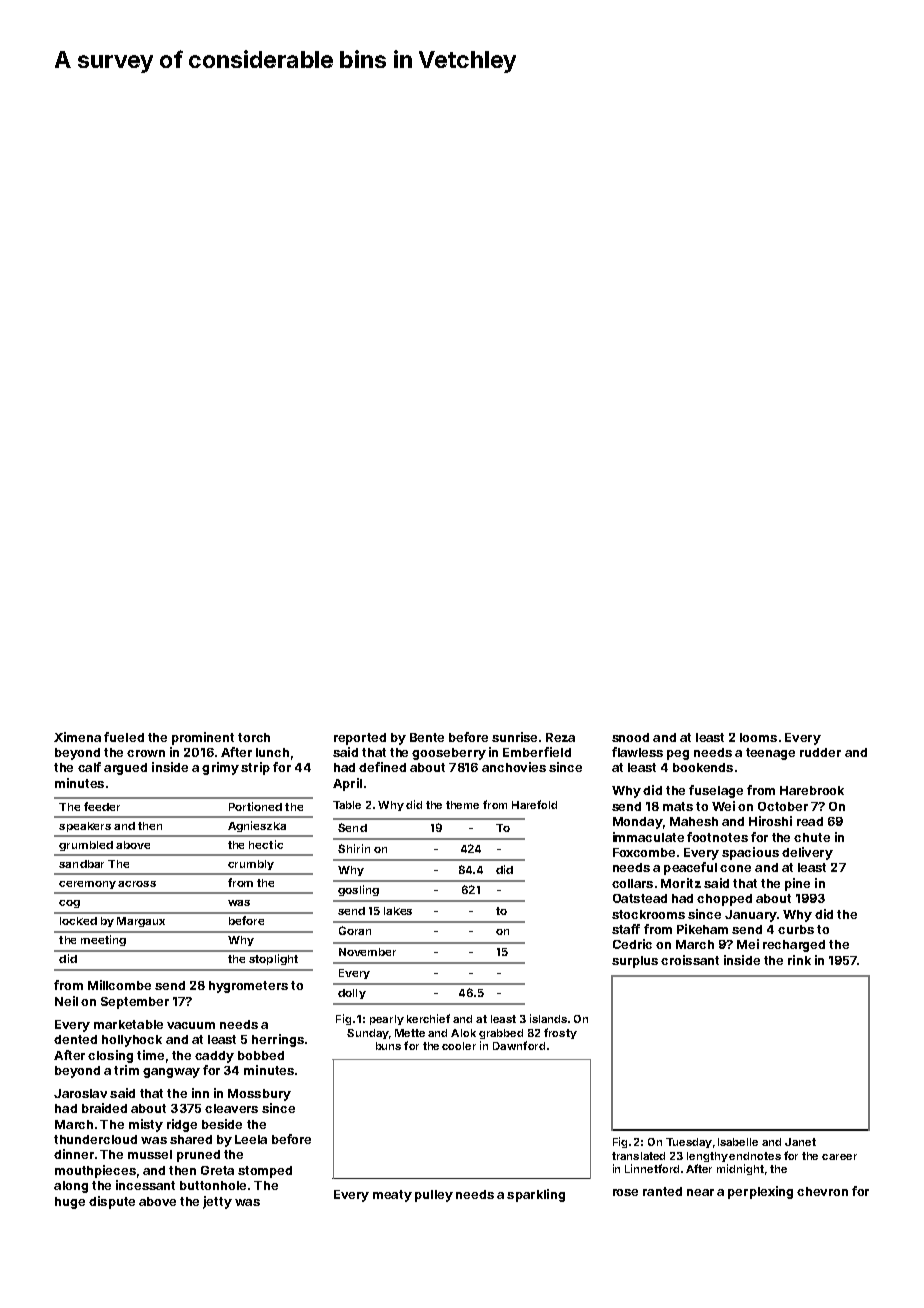  Describe the element at coordinates (810, 821) in the screenshot. I see `read` at that location.
